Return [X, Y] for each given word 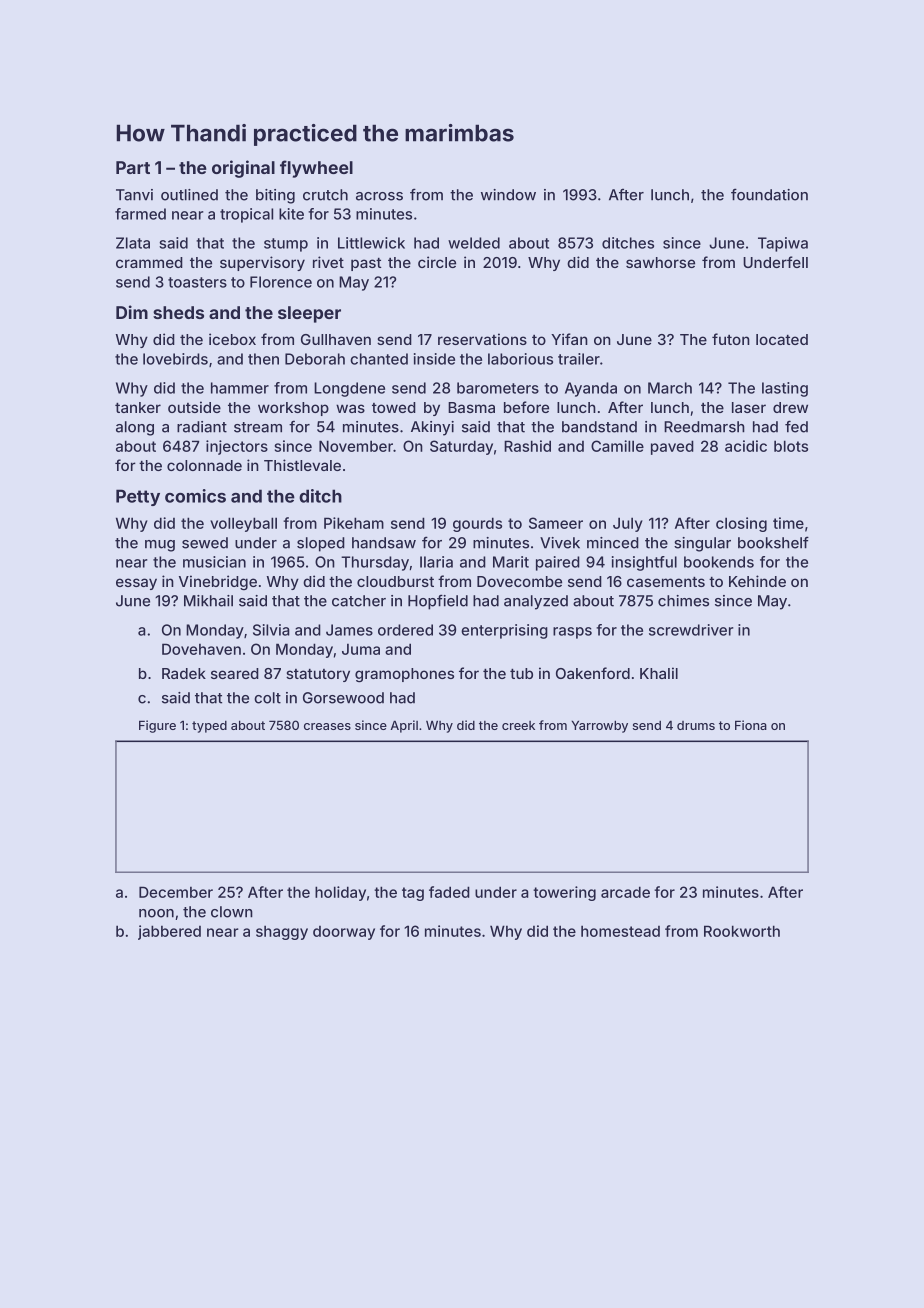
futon [731, 339]
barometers [498, 388]
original [243, 169]
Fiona [751, 725]
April [404, 726]
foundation [769, 194]
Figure [157, 726]
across [379, 196]
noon [156, 913]
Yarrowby [600, 727]
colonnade [204, 465]
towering [564, 893]
